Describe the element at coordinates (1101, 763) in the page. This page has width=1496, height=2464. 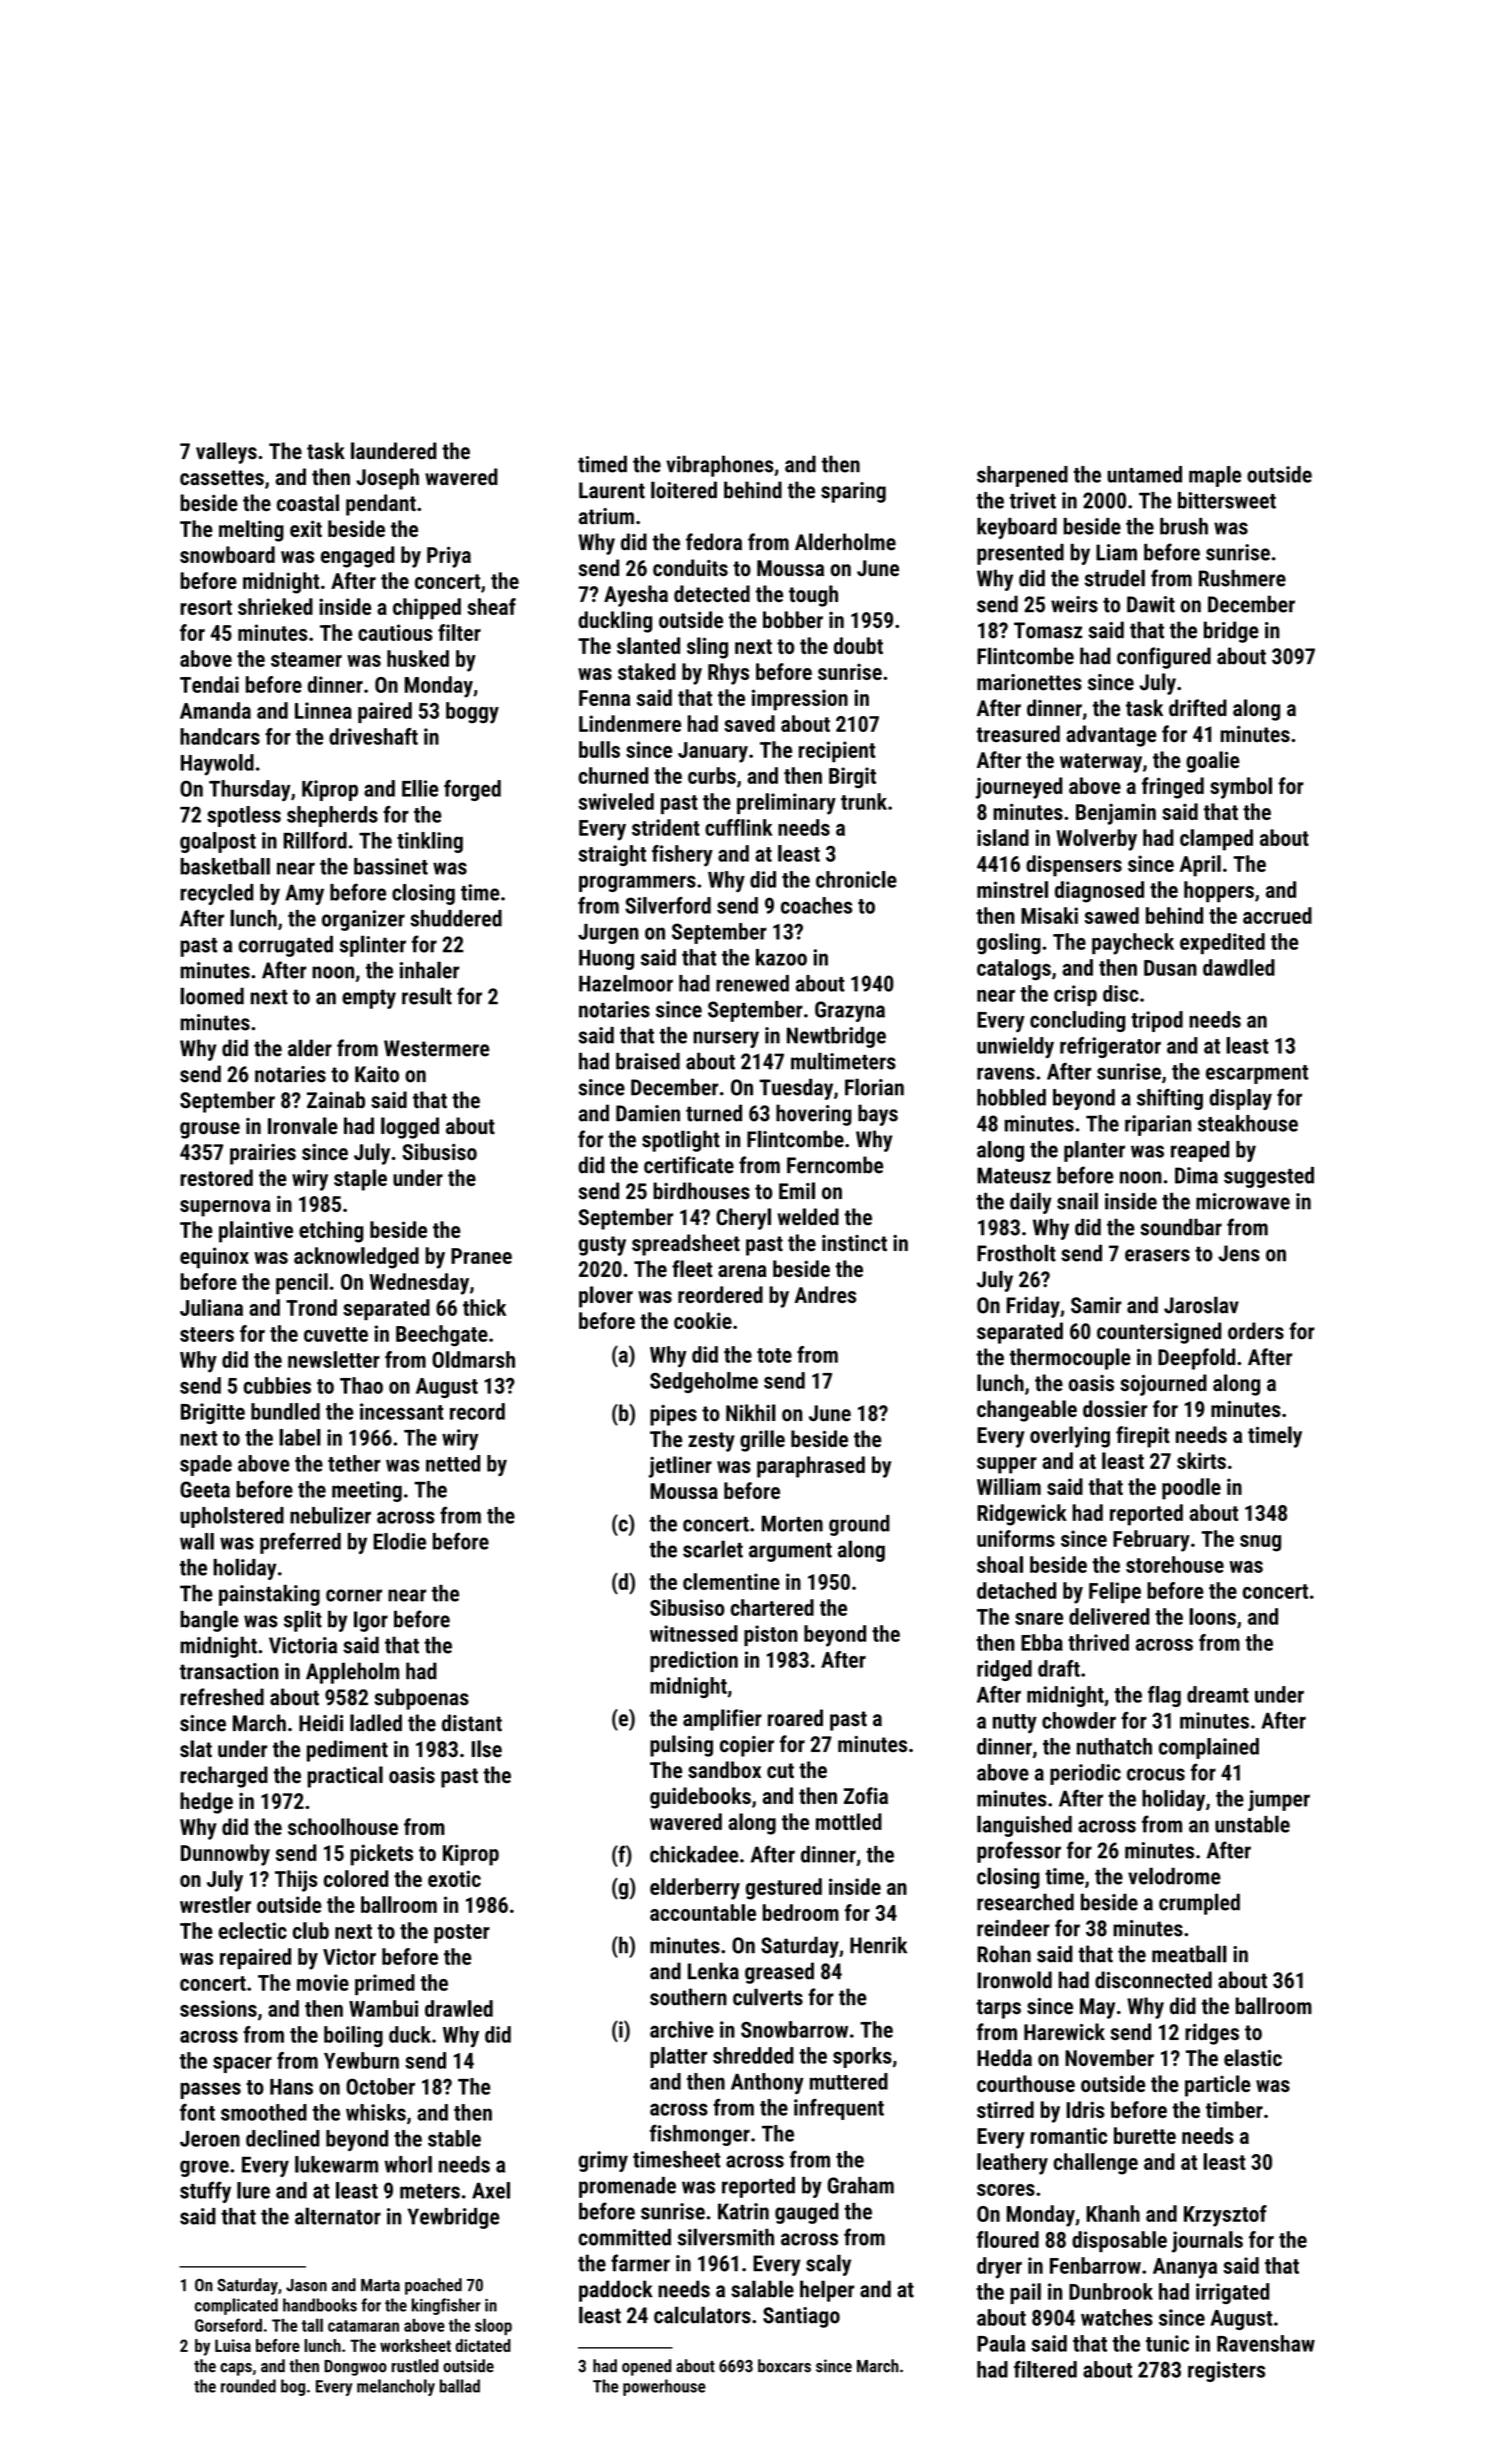
I see `waterway` at that location.
